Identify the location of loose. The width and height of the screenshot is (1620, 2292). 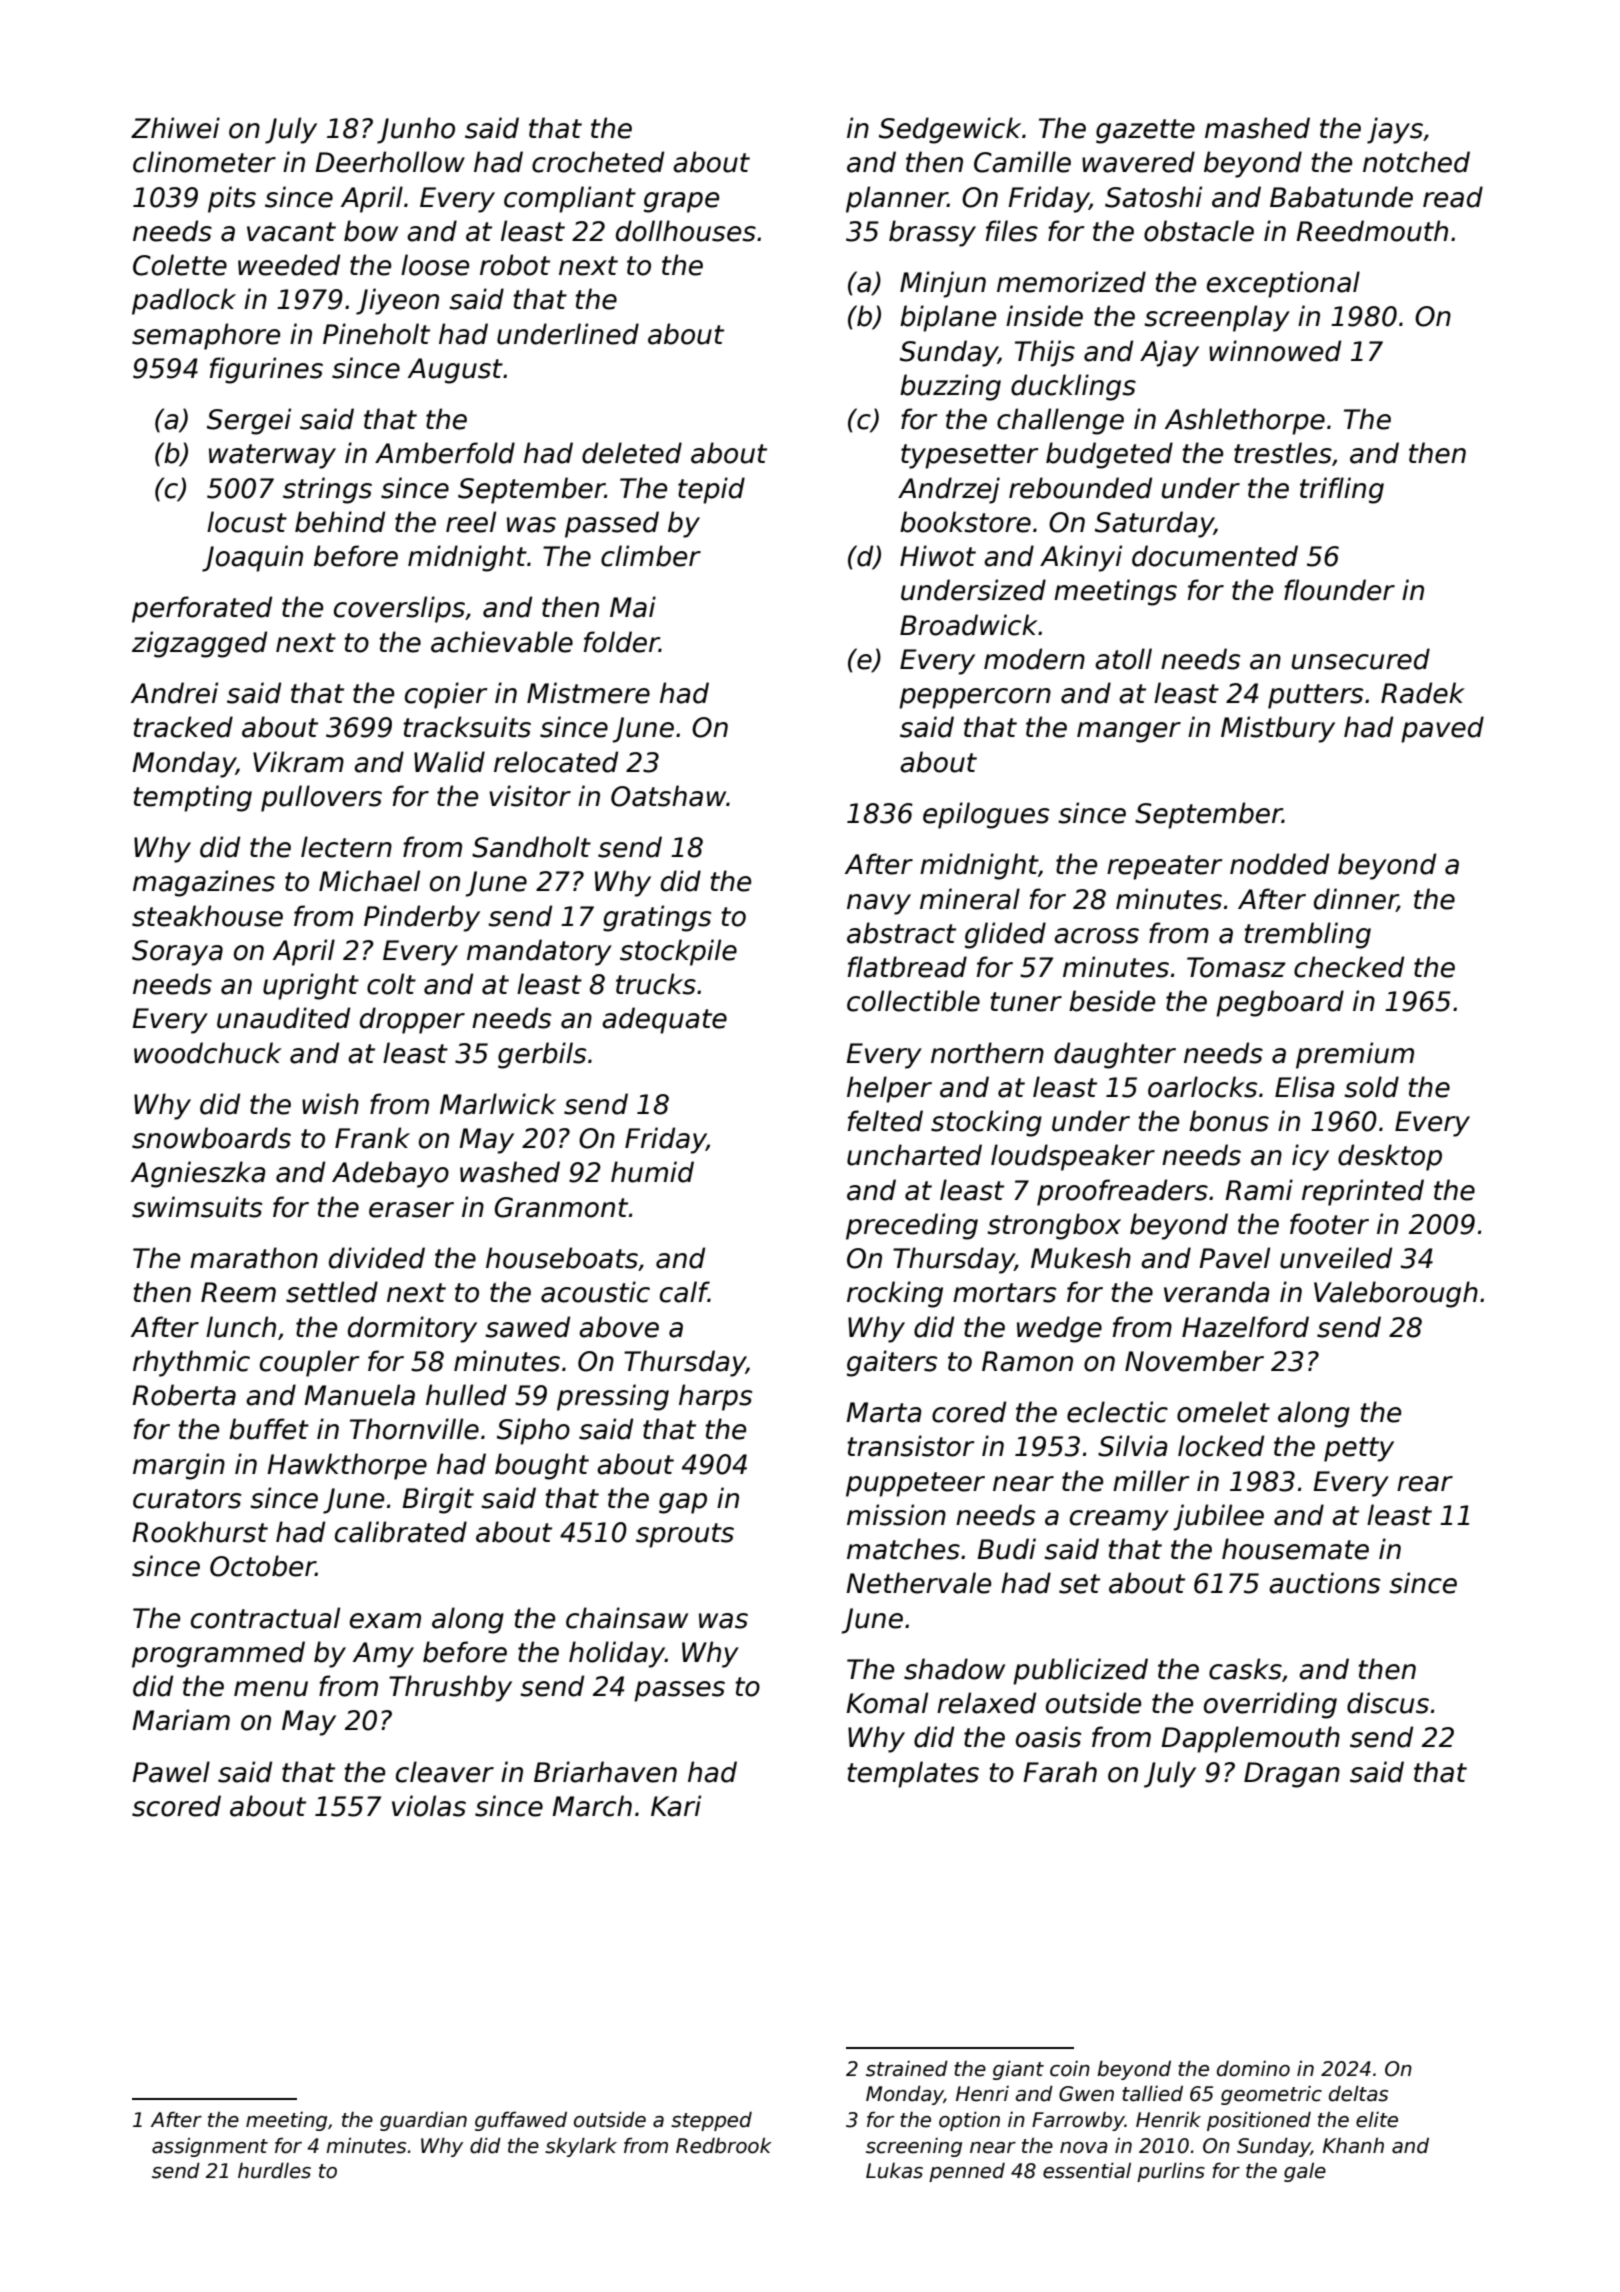
(435, 265).
